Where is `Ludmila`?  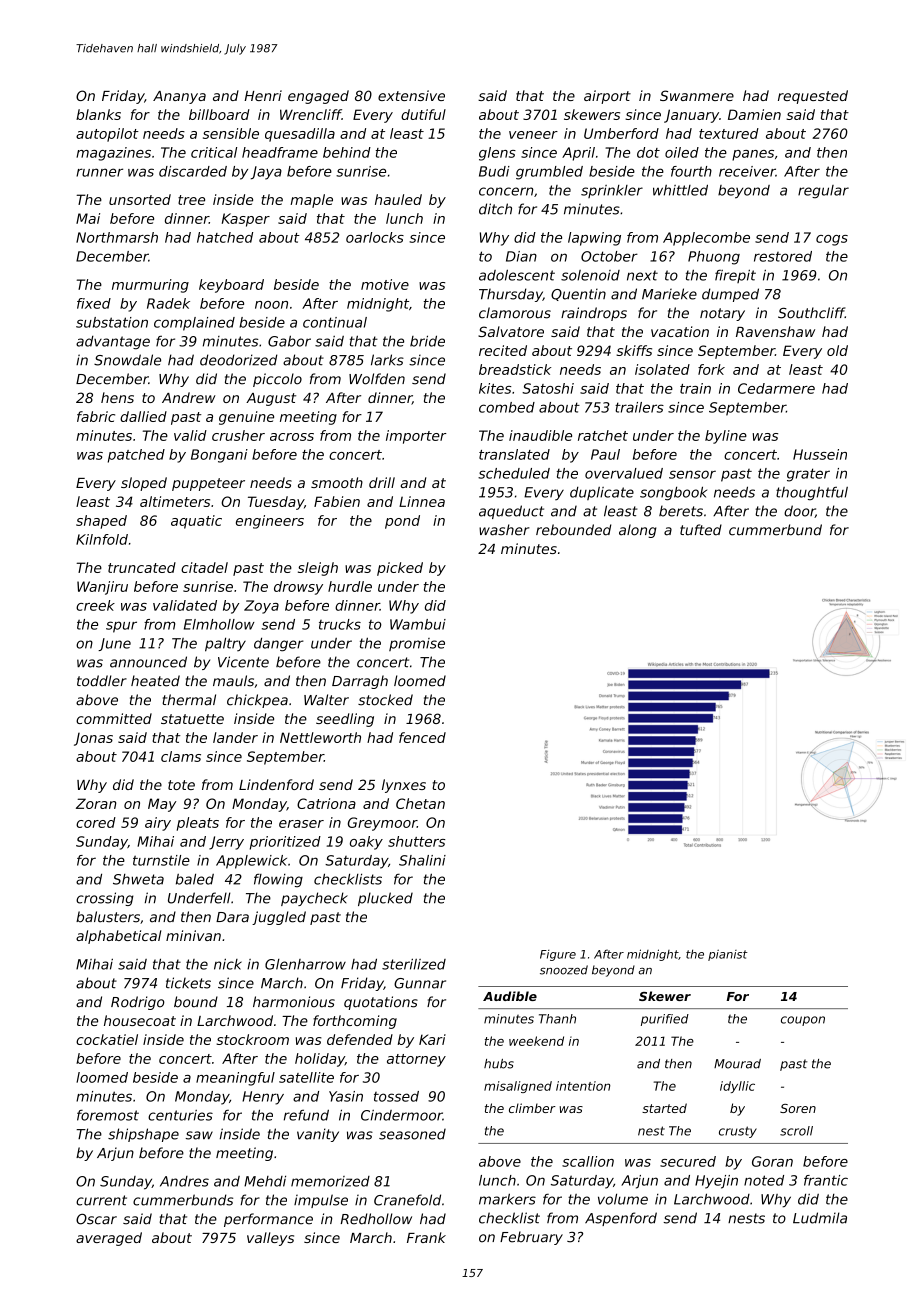
Ludmila is located at coordinates (820, 1218).
